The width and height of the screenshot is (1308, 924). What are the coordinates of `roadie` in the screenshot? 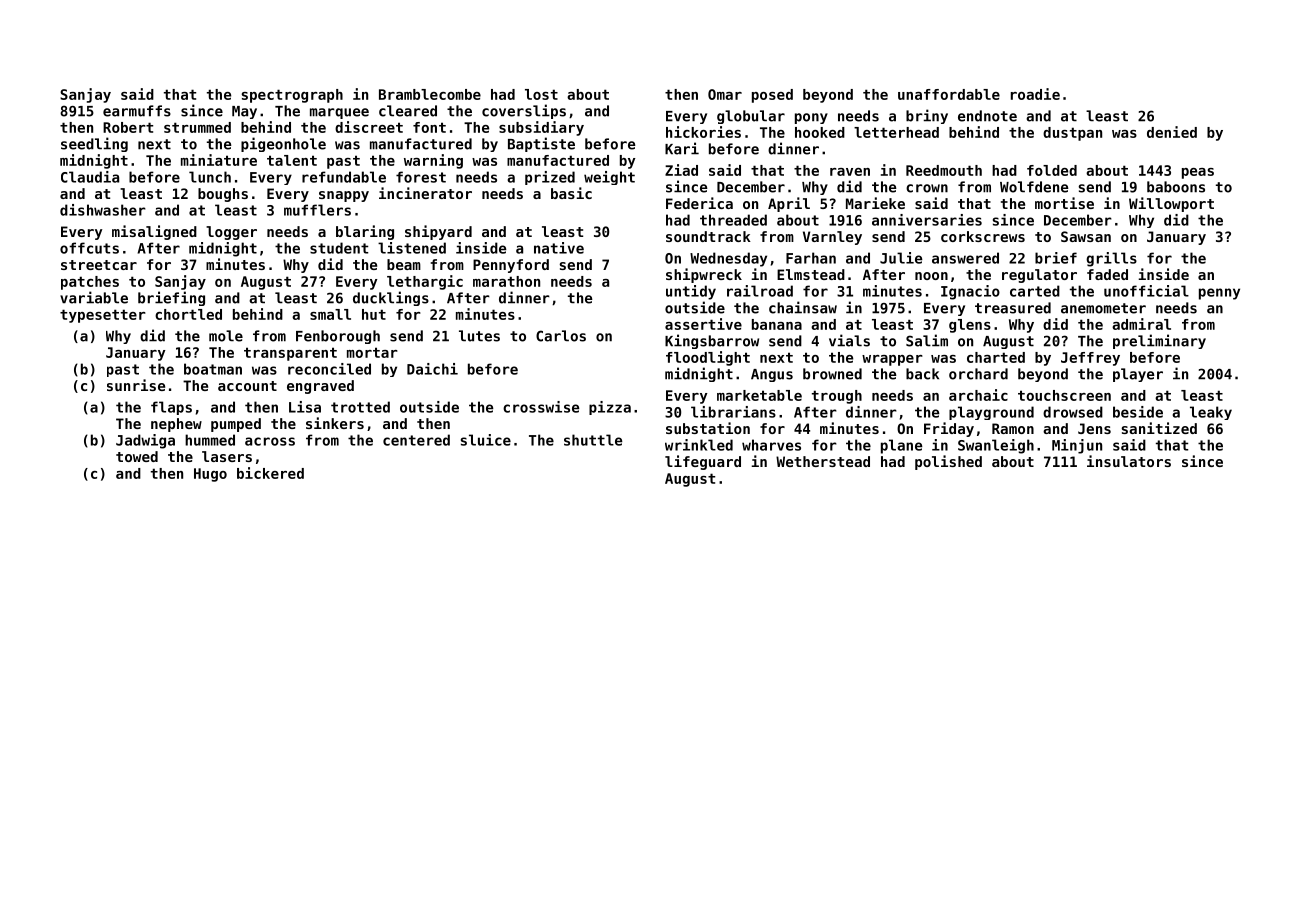 It's located at (1035, 94).
